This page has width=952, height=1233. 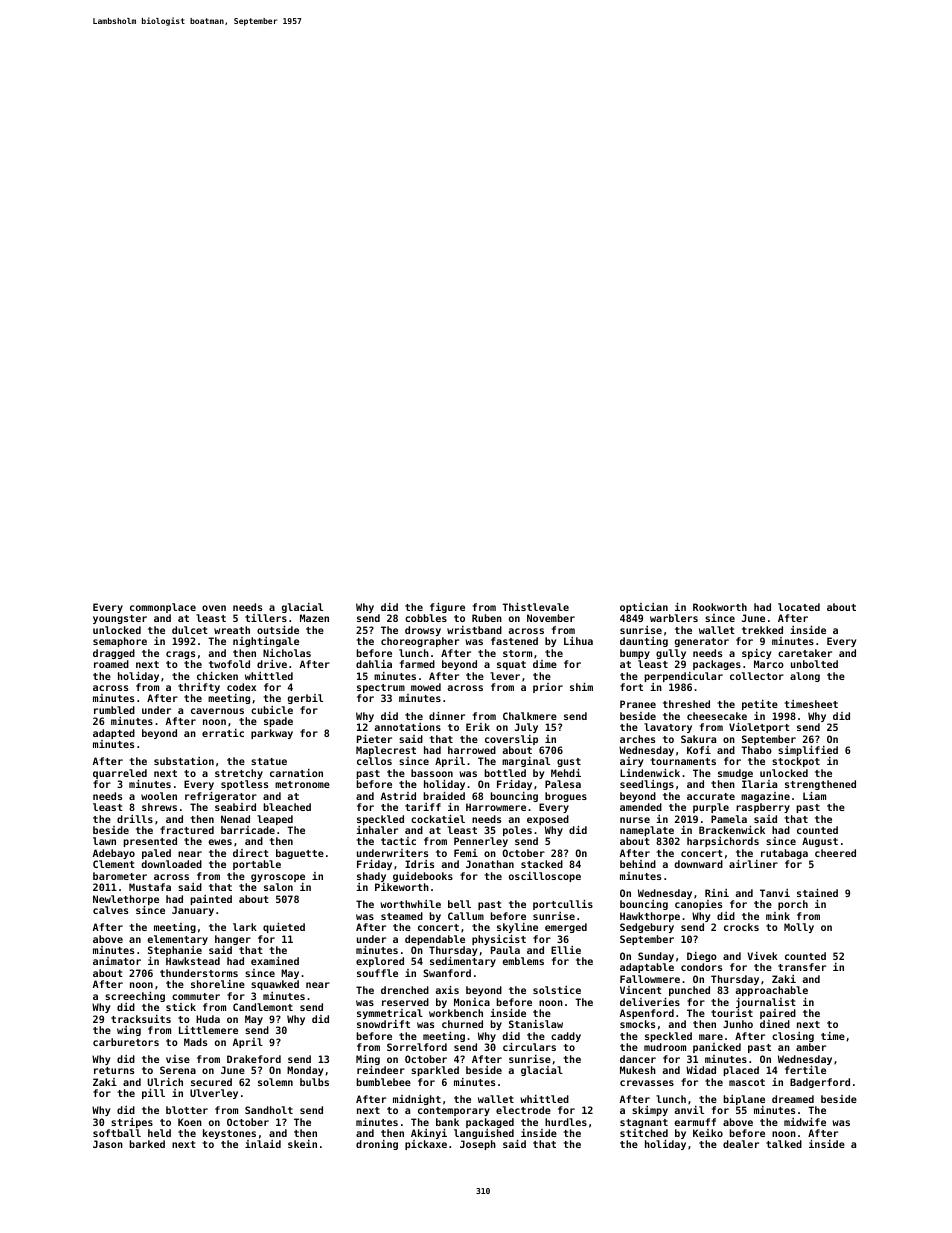 What do you see at coordinates (536, 1024) in the page?
I see `Stanislaw` at bounding box center [536, 1024].
